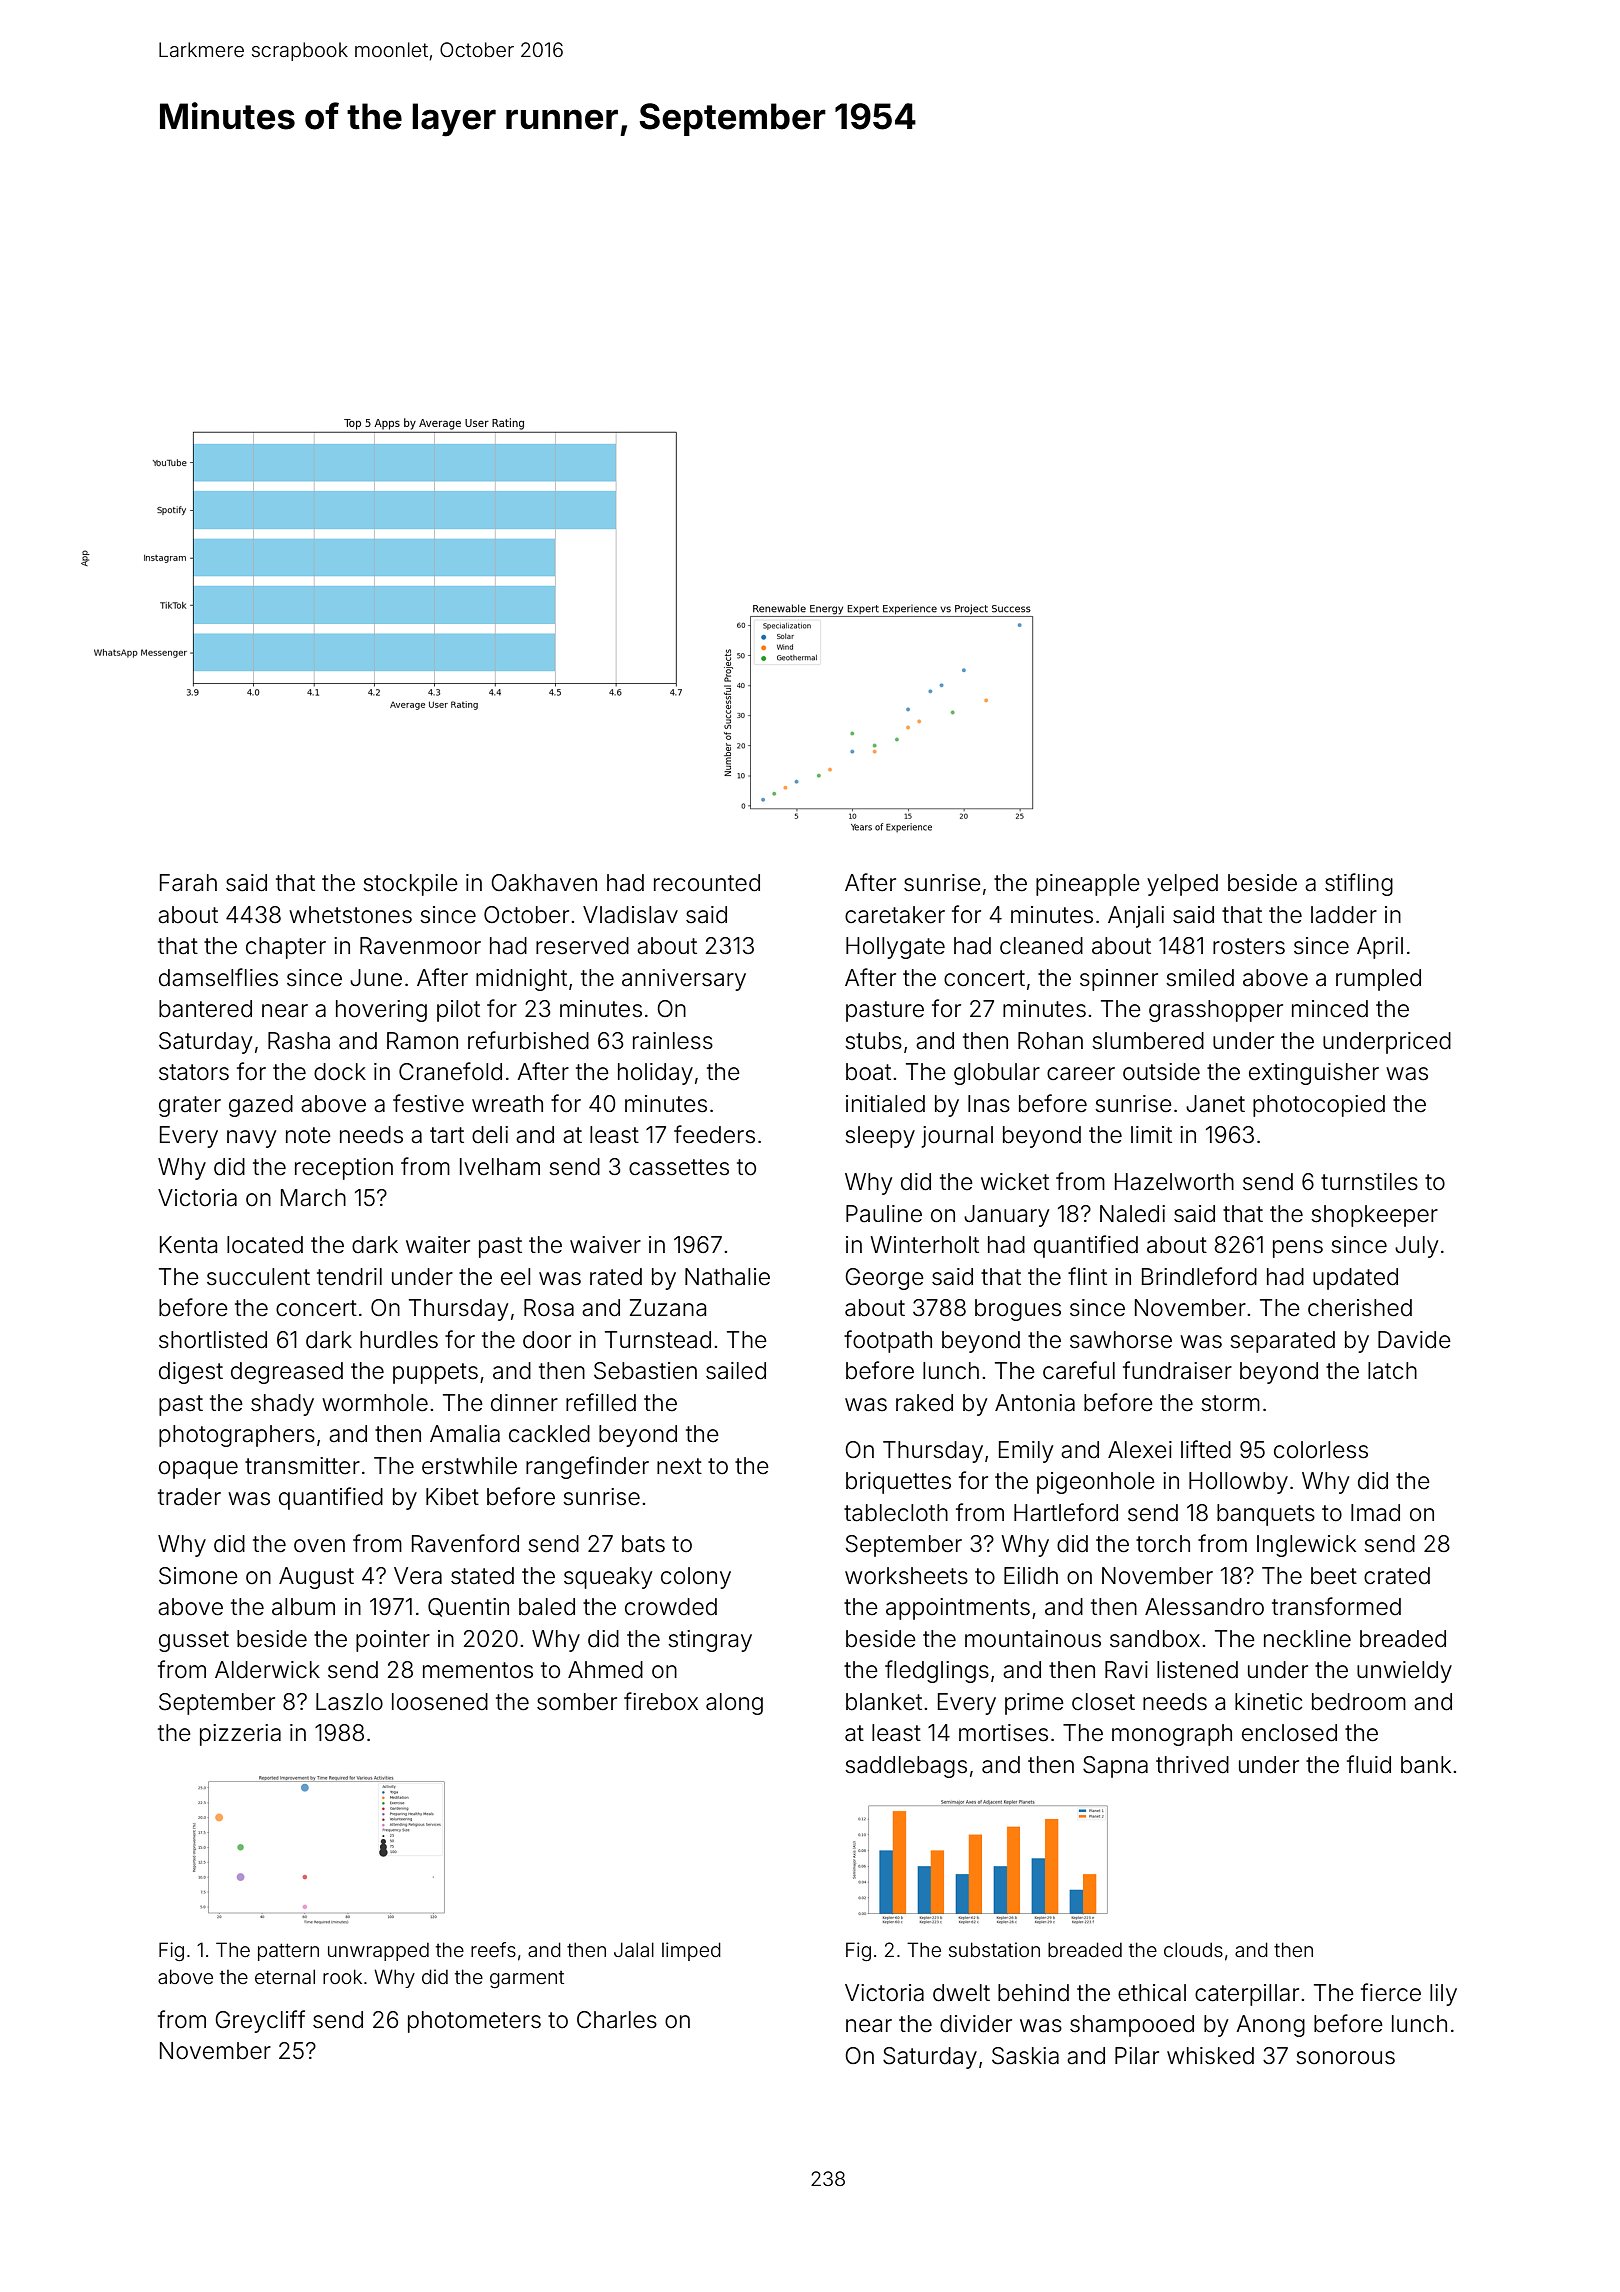  What do you see at coordinates (198, 1576) in the document?
I see `Simone` at bounding box center [198, 1576].
